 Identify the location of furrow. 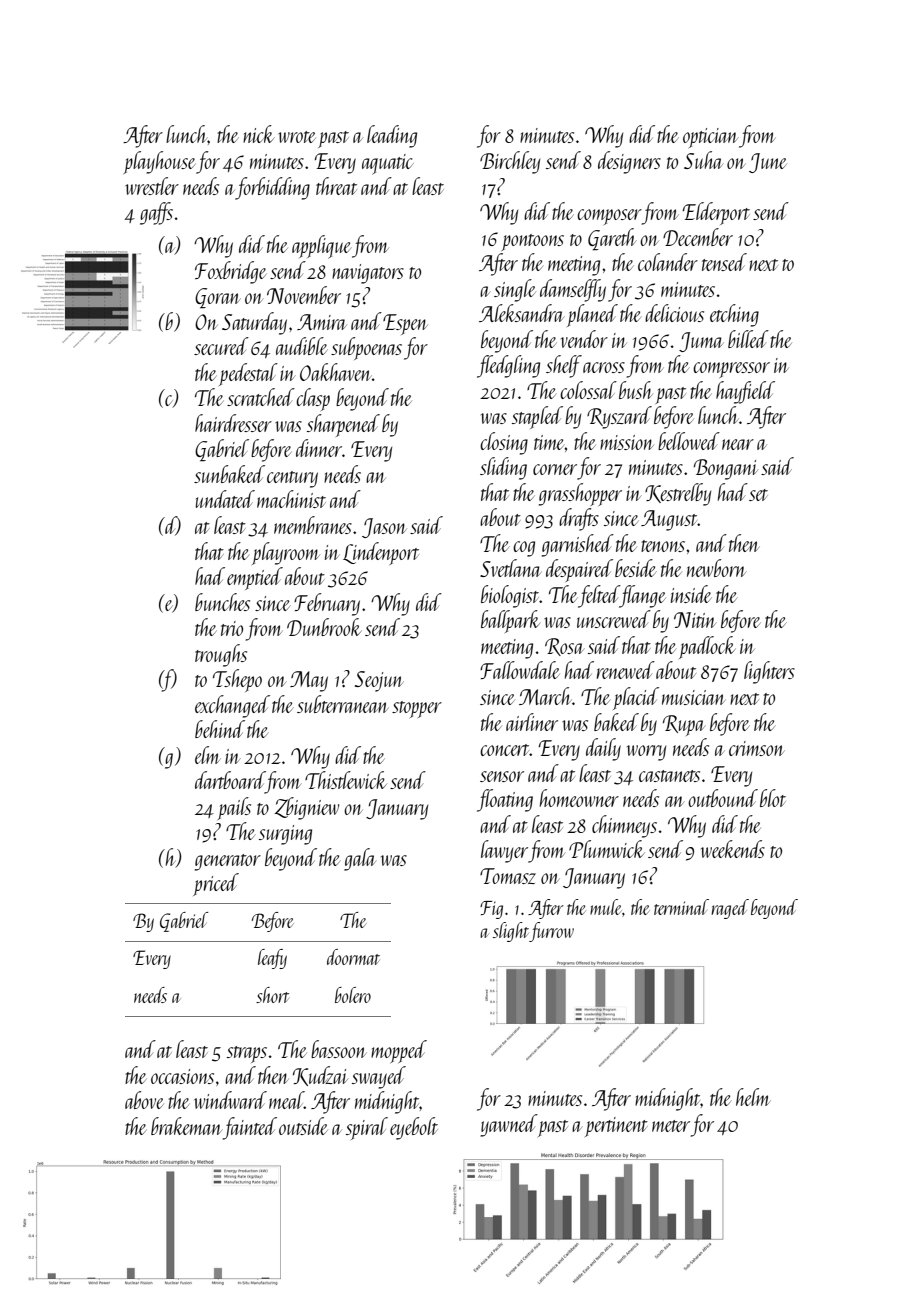
(551, 932).
